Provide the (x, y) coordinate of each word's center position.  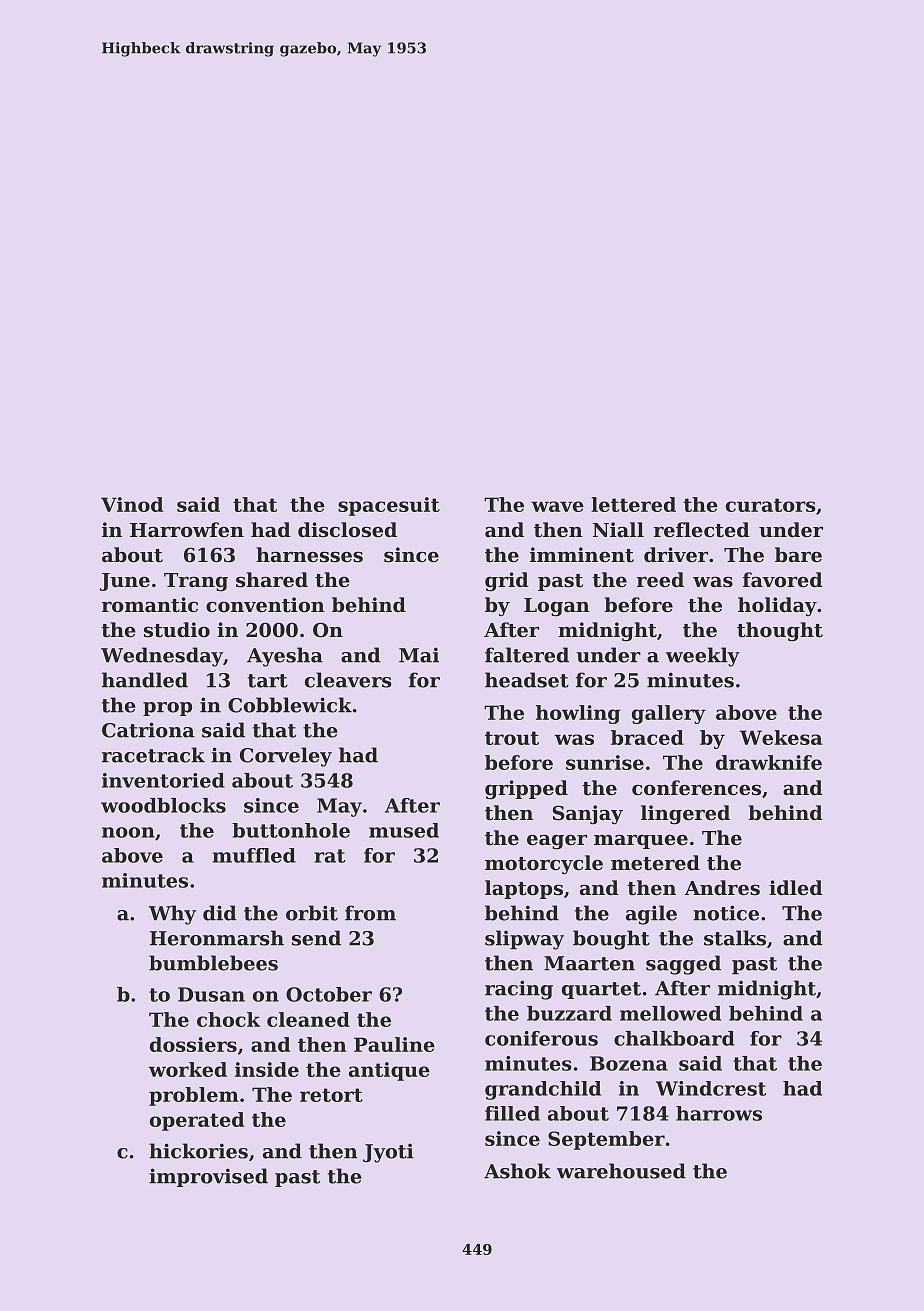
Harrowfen (187, 529)
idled (796, 887)
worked (188, 1069)
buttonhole (291, 830)
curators (771, 505)
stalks (735, 938)
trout (512, 738)
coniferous (541, 1038)
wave (557, 506)
